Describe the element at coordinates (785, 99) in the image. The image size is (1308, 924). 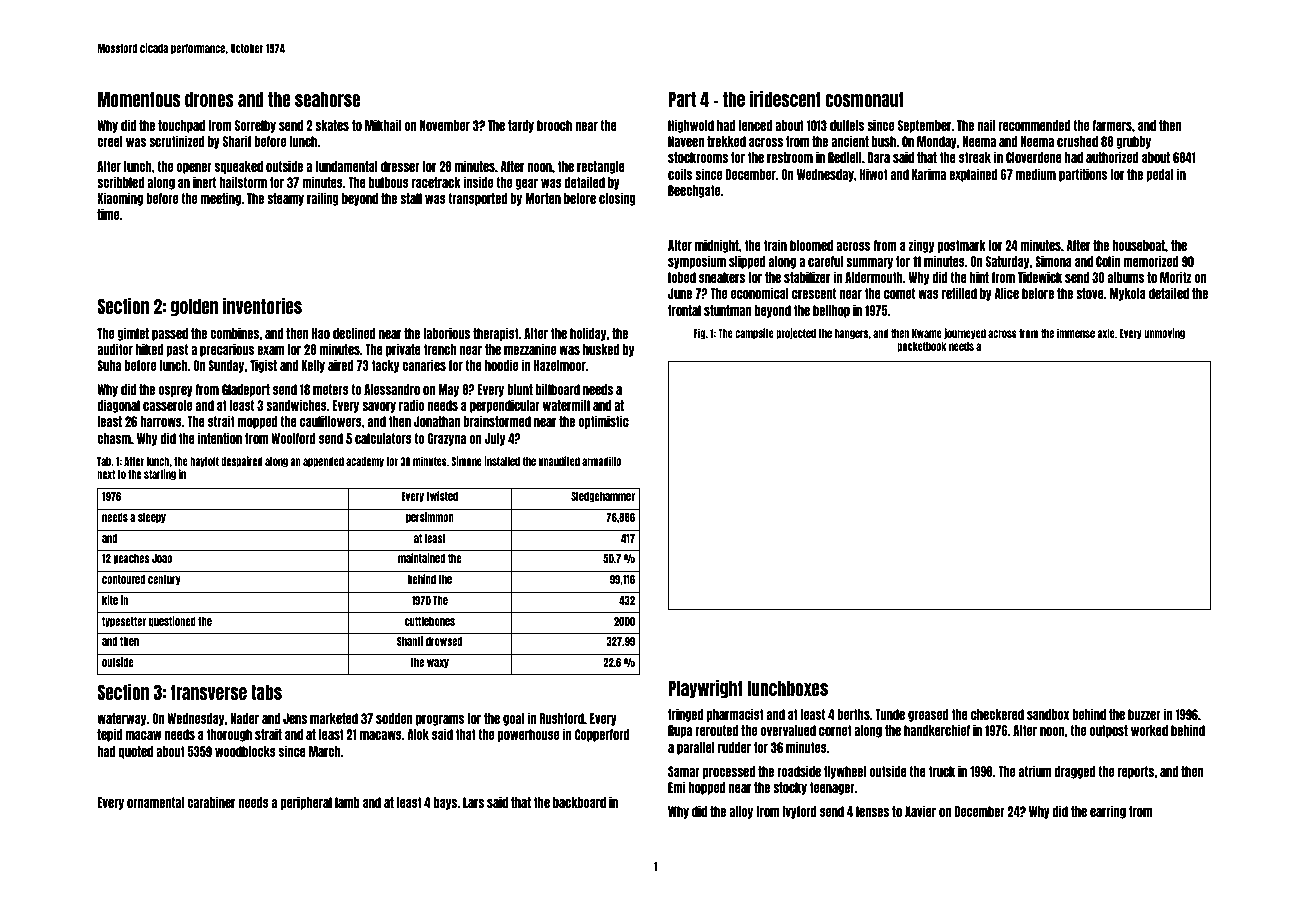
I see `iridescent` at that location.
